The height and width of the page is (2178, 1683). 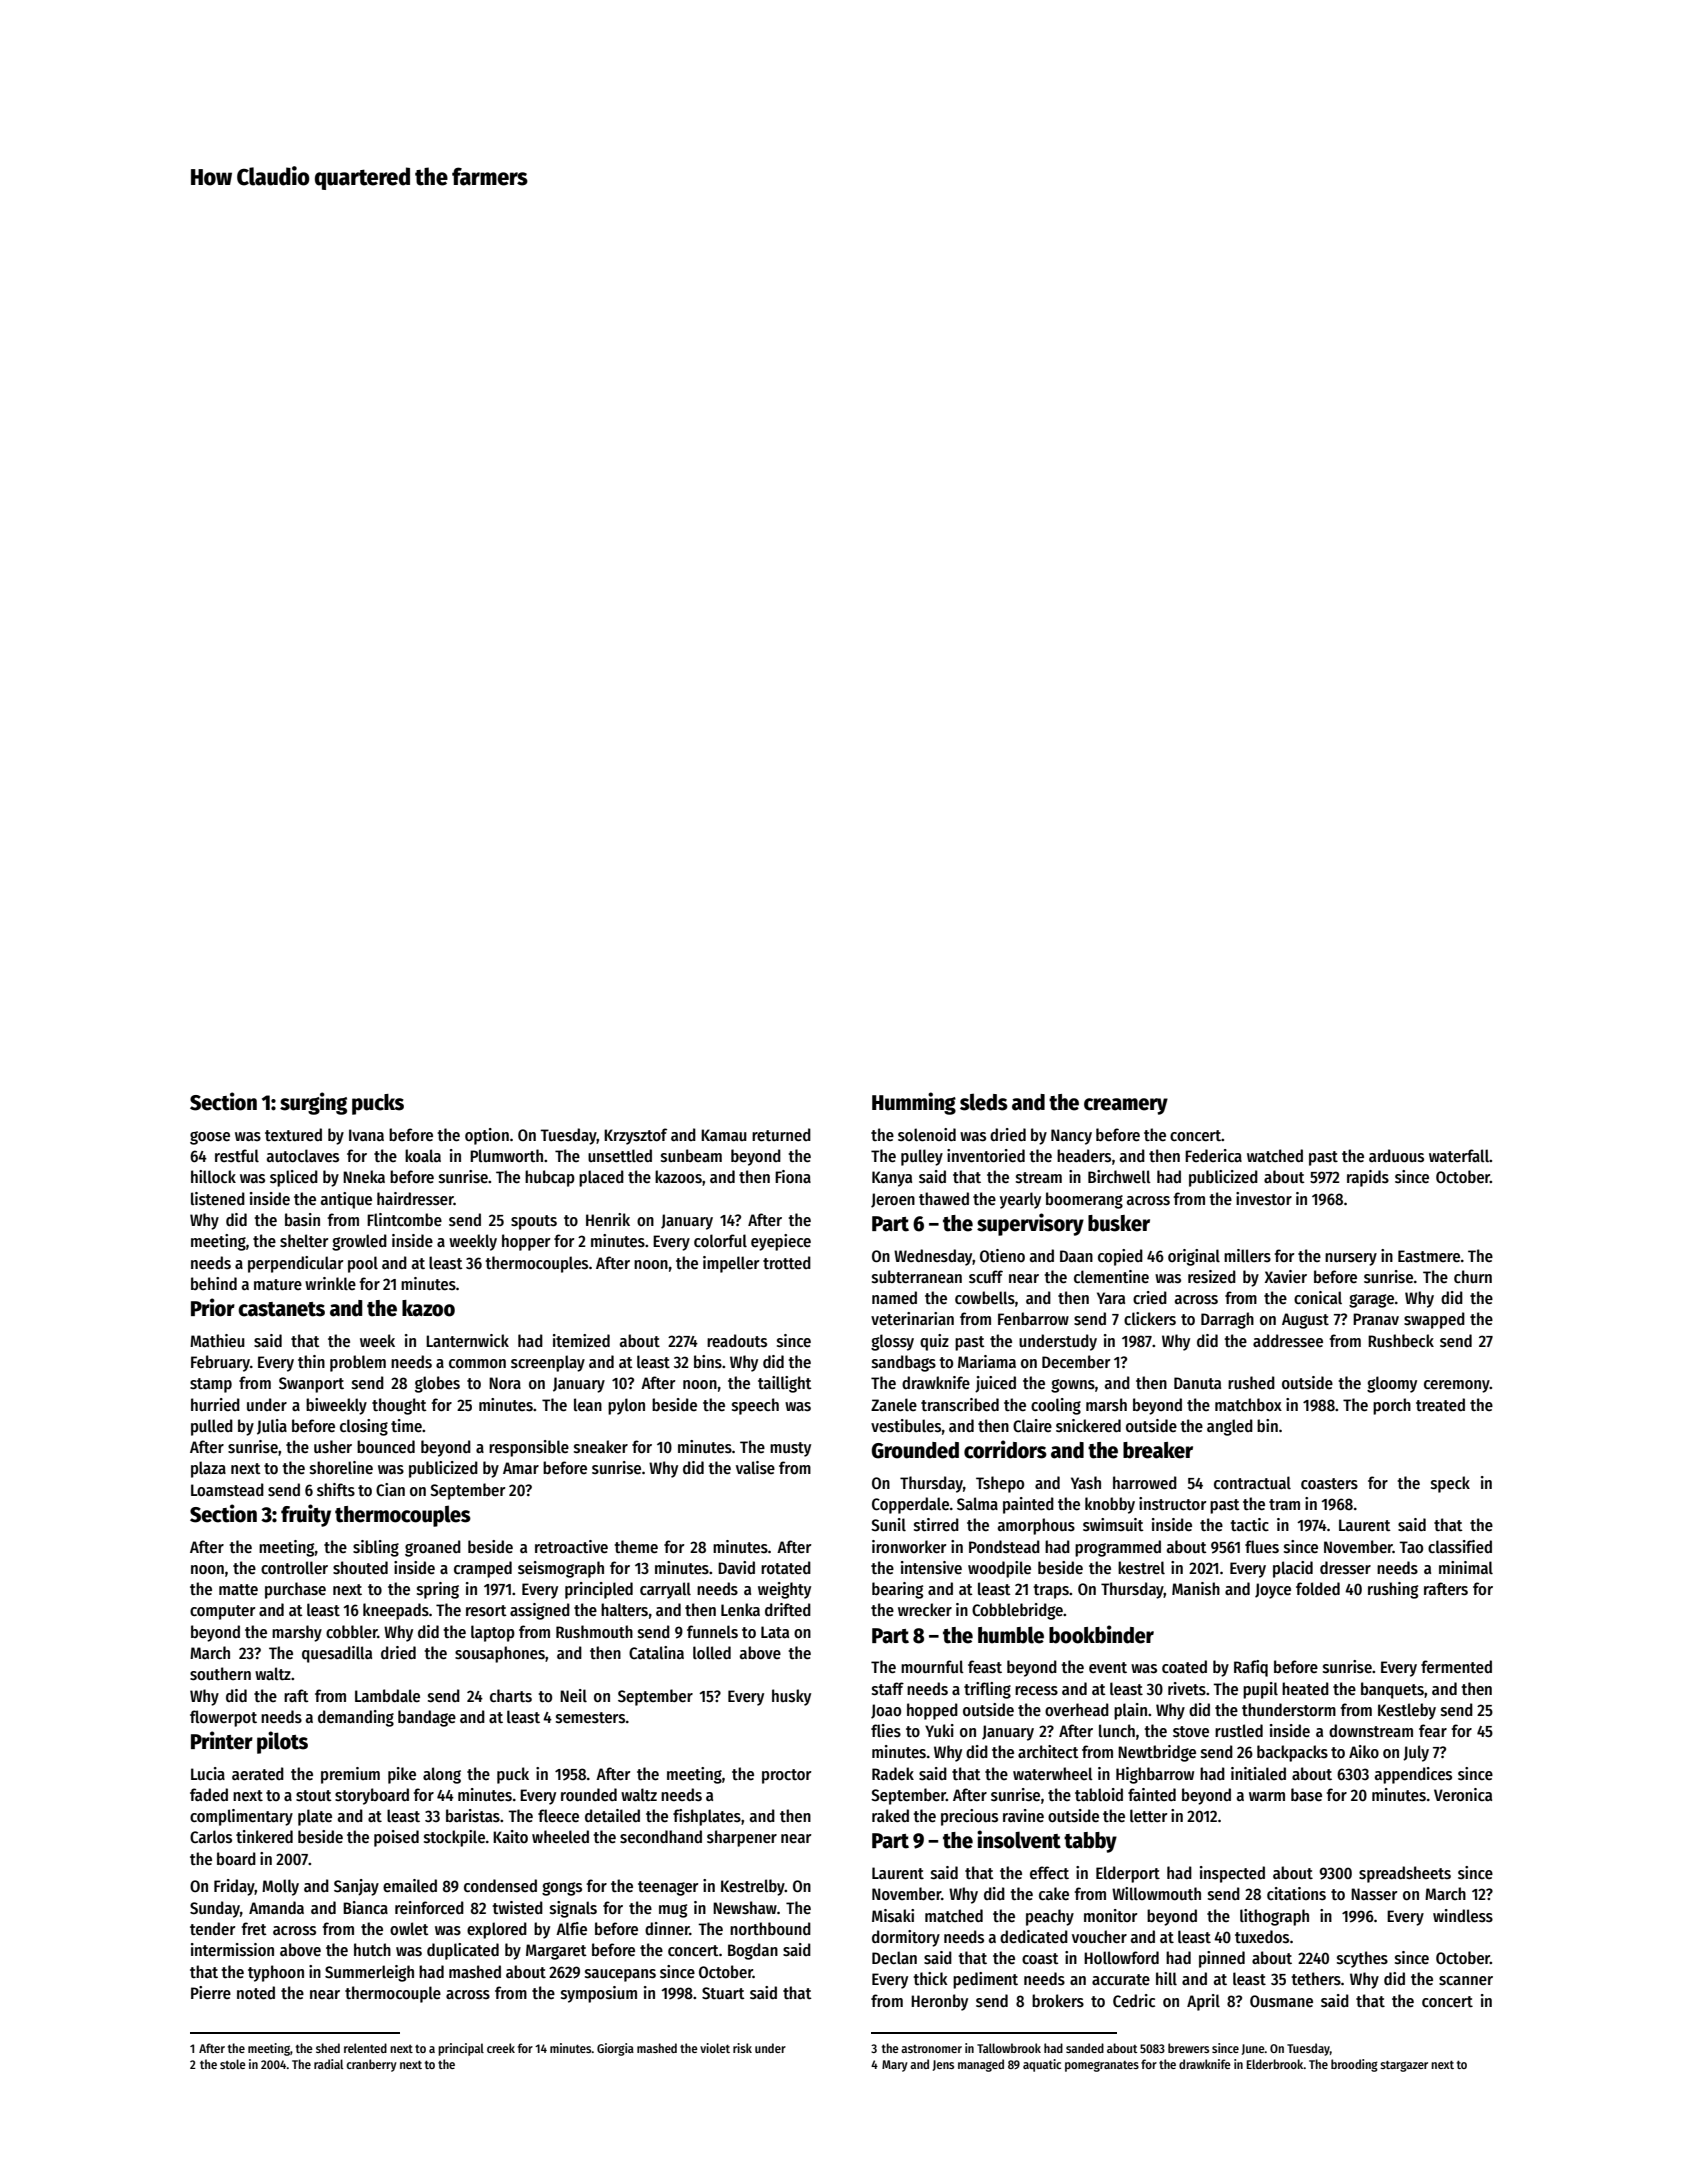 What do you see at coordinates (724, 1135) in the page?
I see `Kamau` at bounding box center [724, 1135].
